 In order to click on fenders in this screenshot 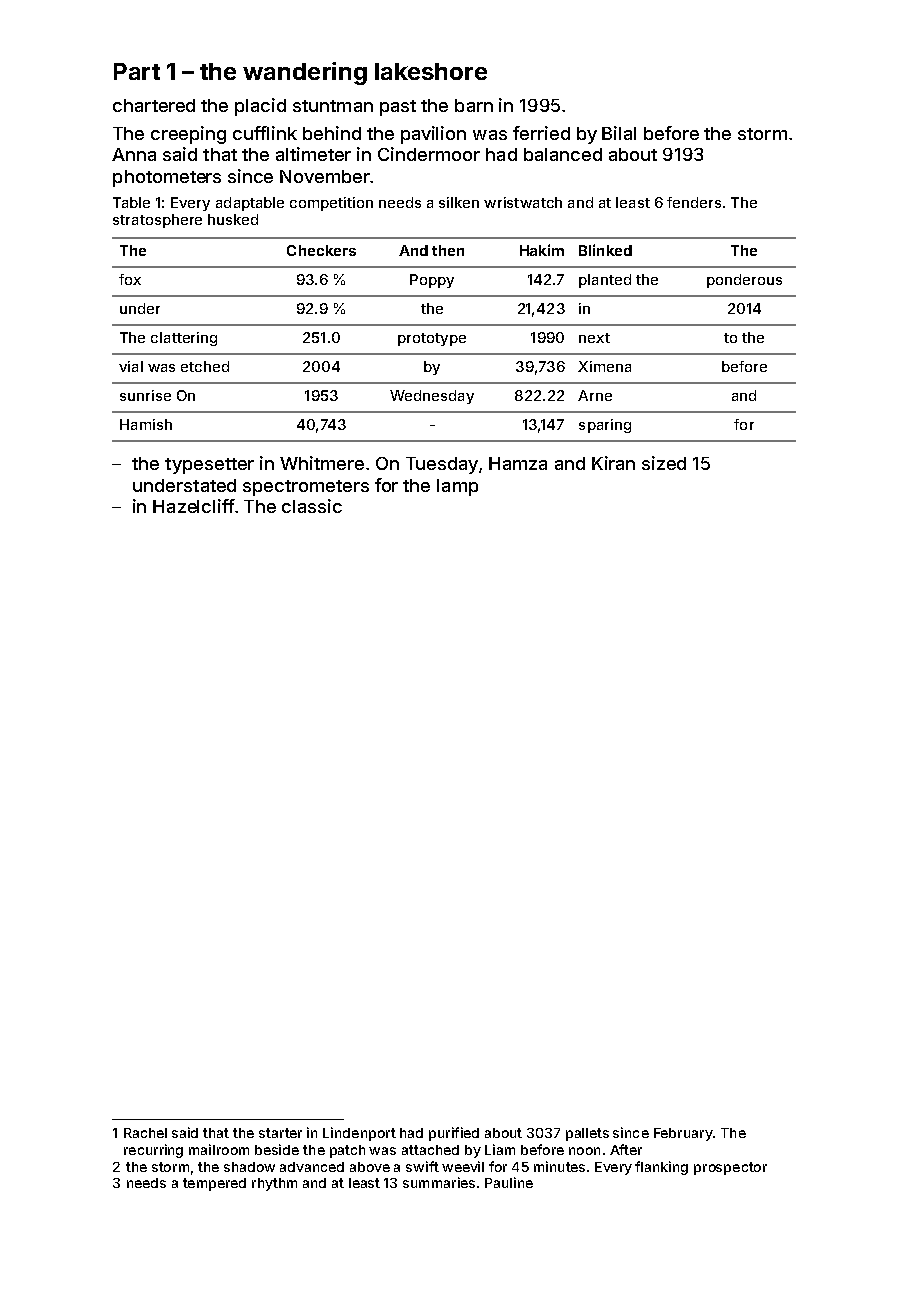, I will do `click(694, 202)`.
